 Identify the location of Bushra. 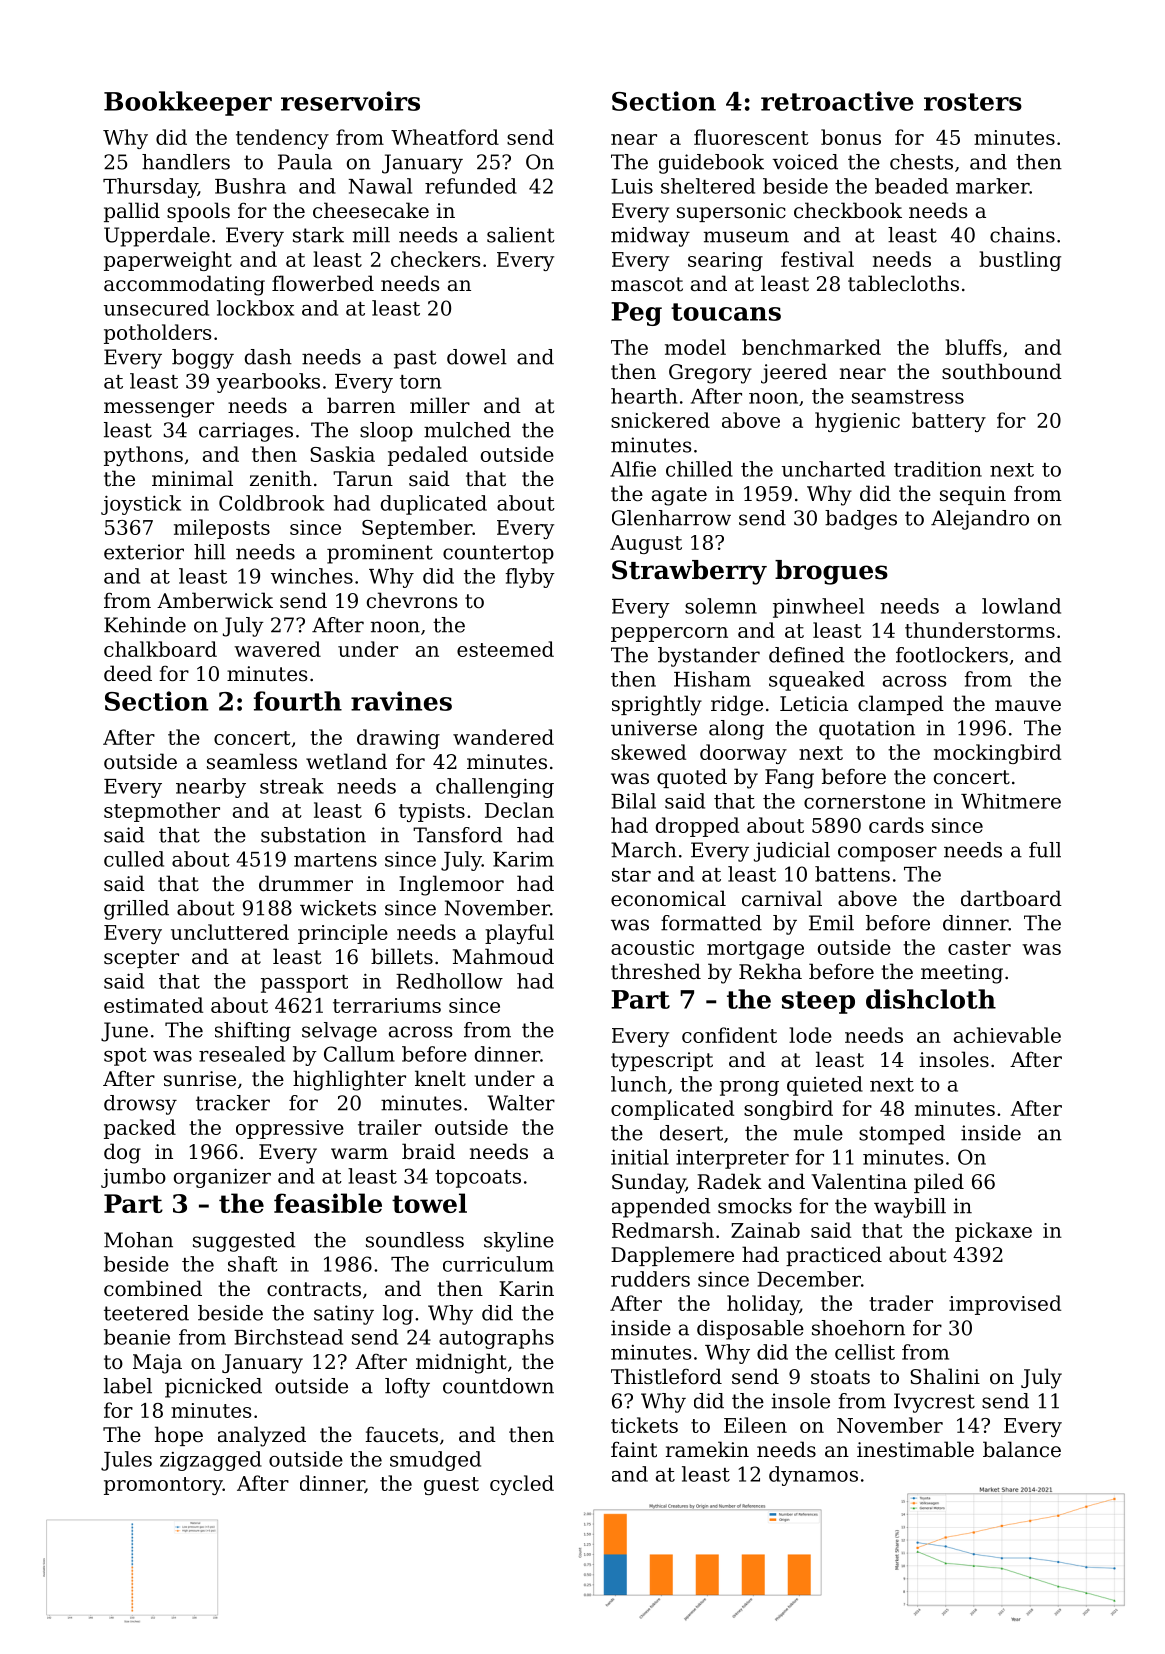
(250, 186).
